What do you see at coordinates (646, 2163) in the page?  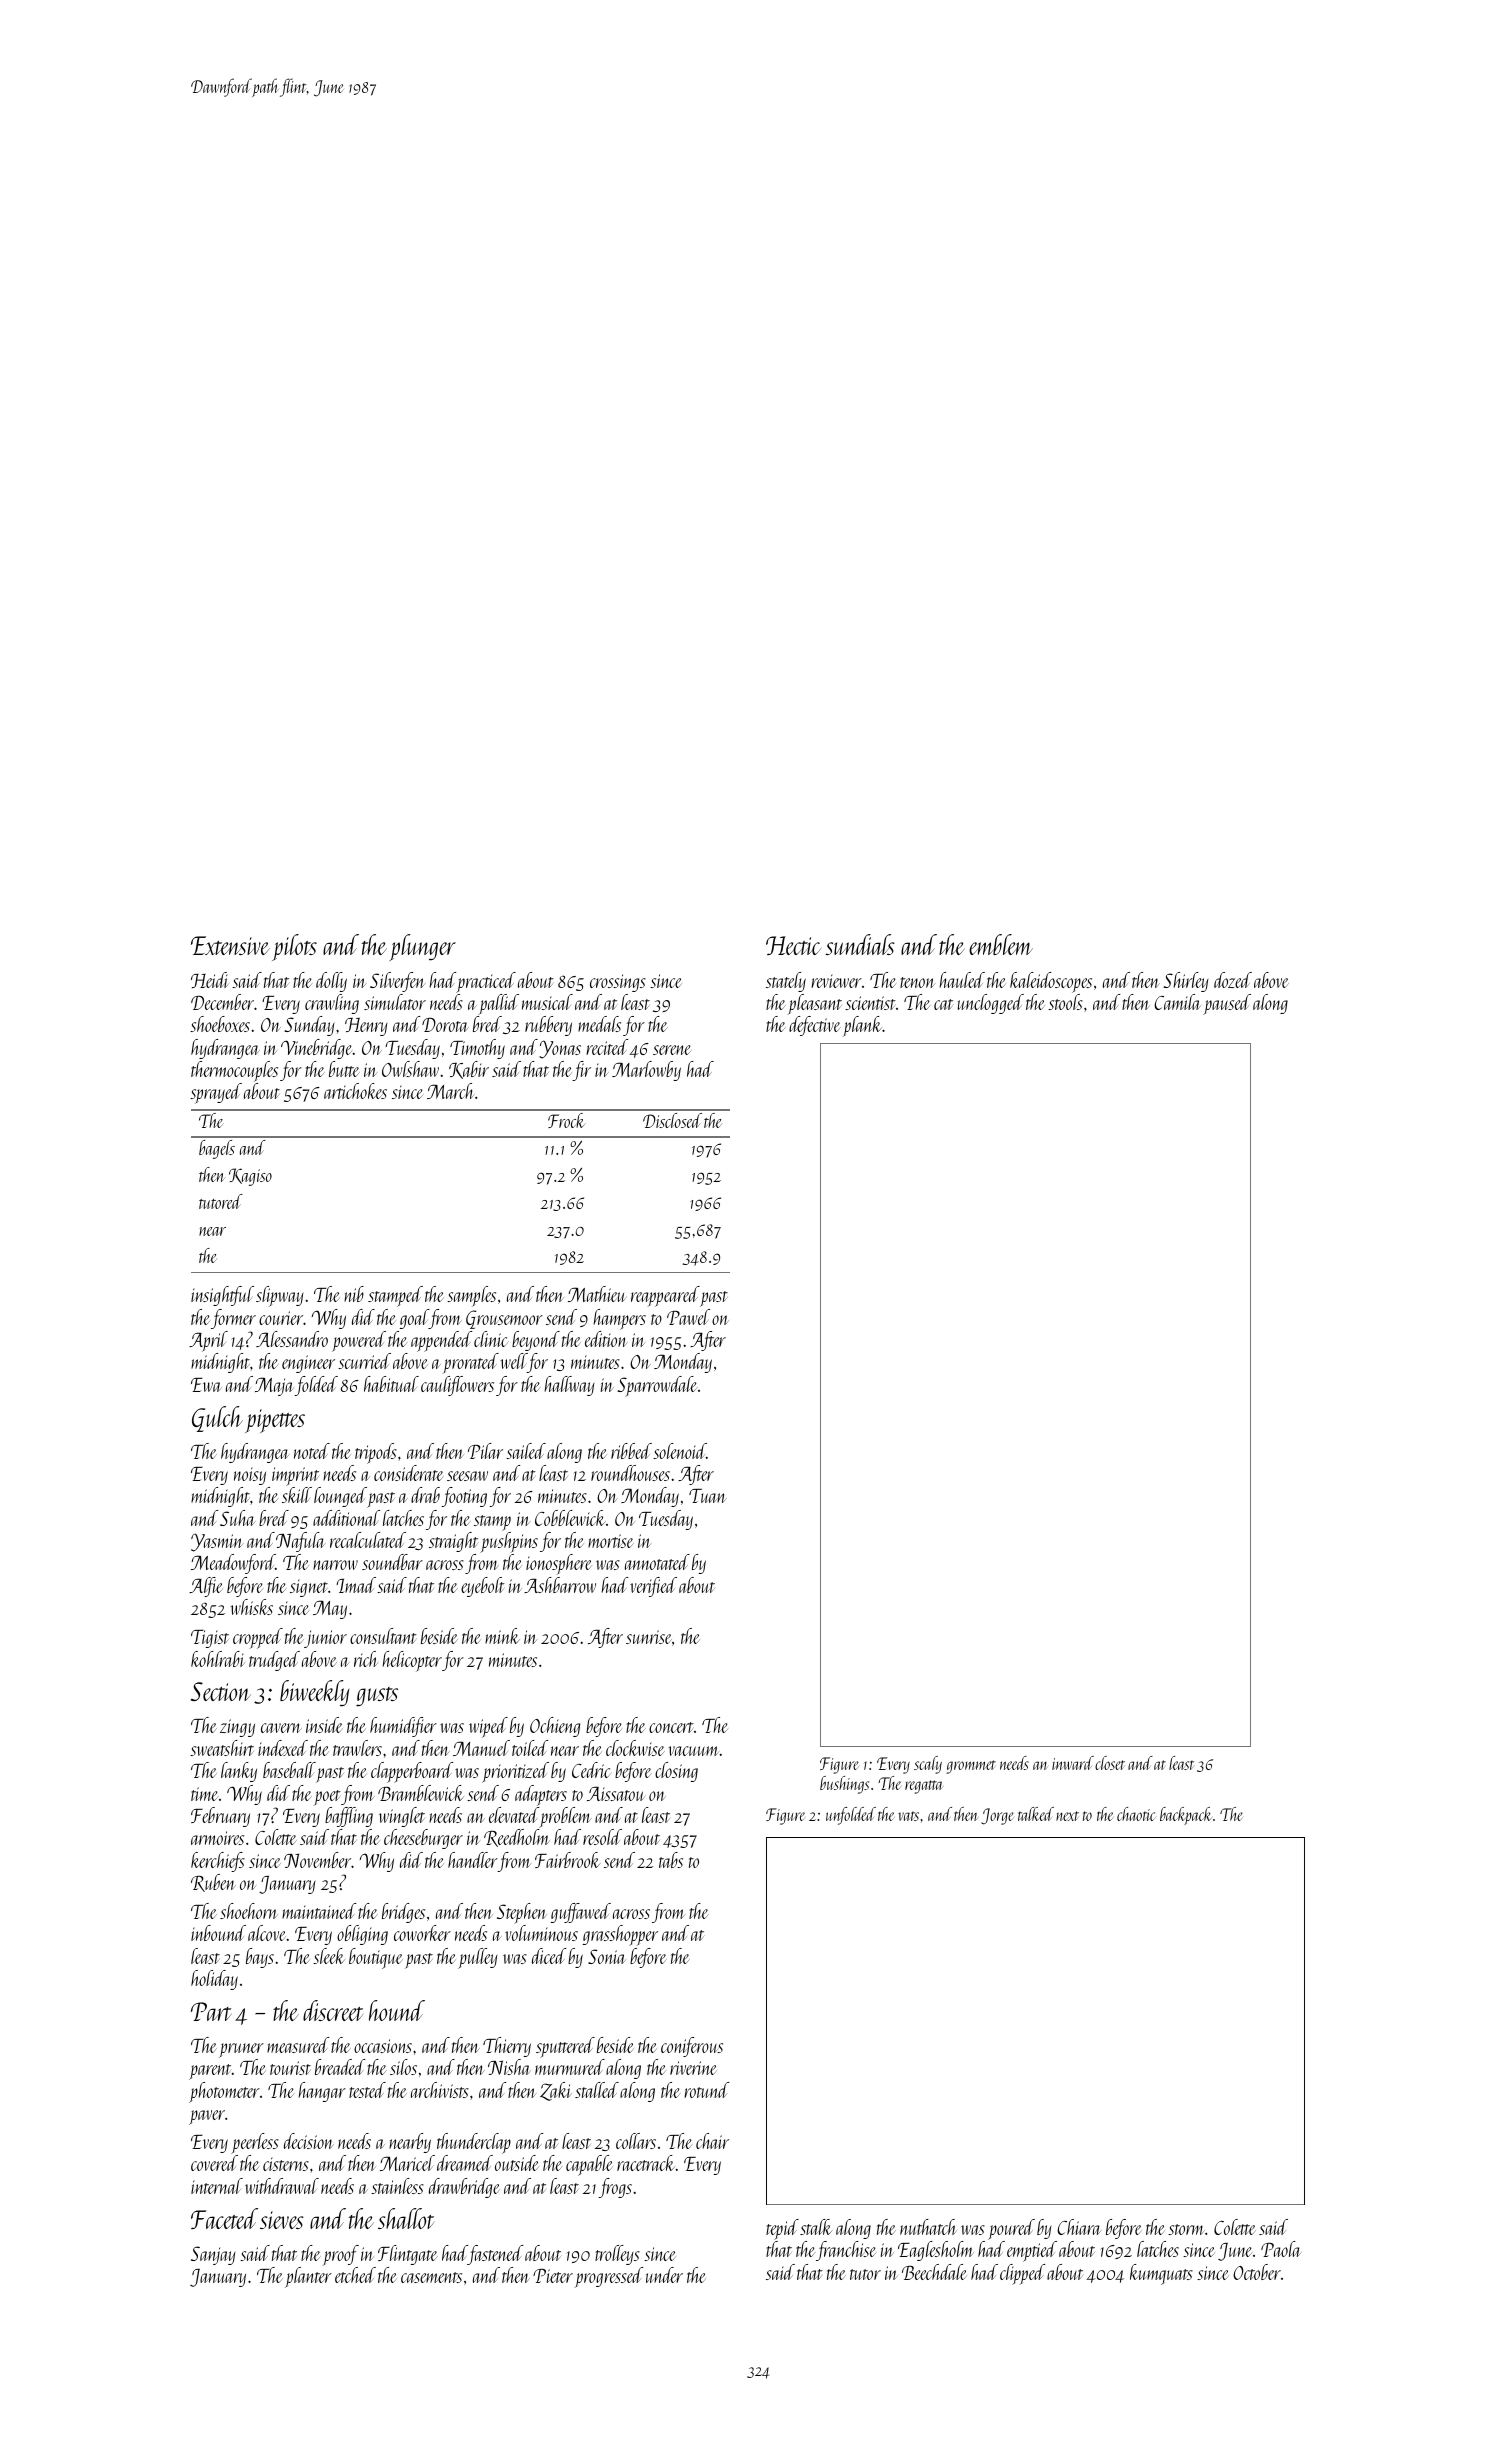 I see `racetrack` at bounding box center [646, 2163].
